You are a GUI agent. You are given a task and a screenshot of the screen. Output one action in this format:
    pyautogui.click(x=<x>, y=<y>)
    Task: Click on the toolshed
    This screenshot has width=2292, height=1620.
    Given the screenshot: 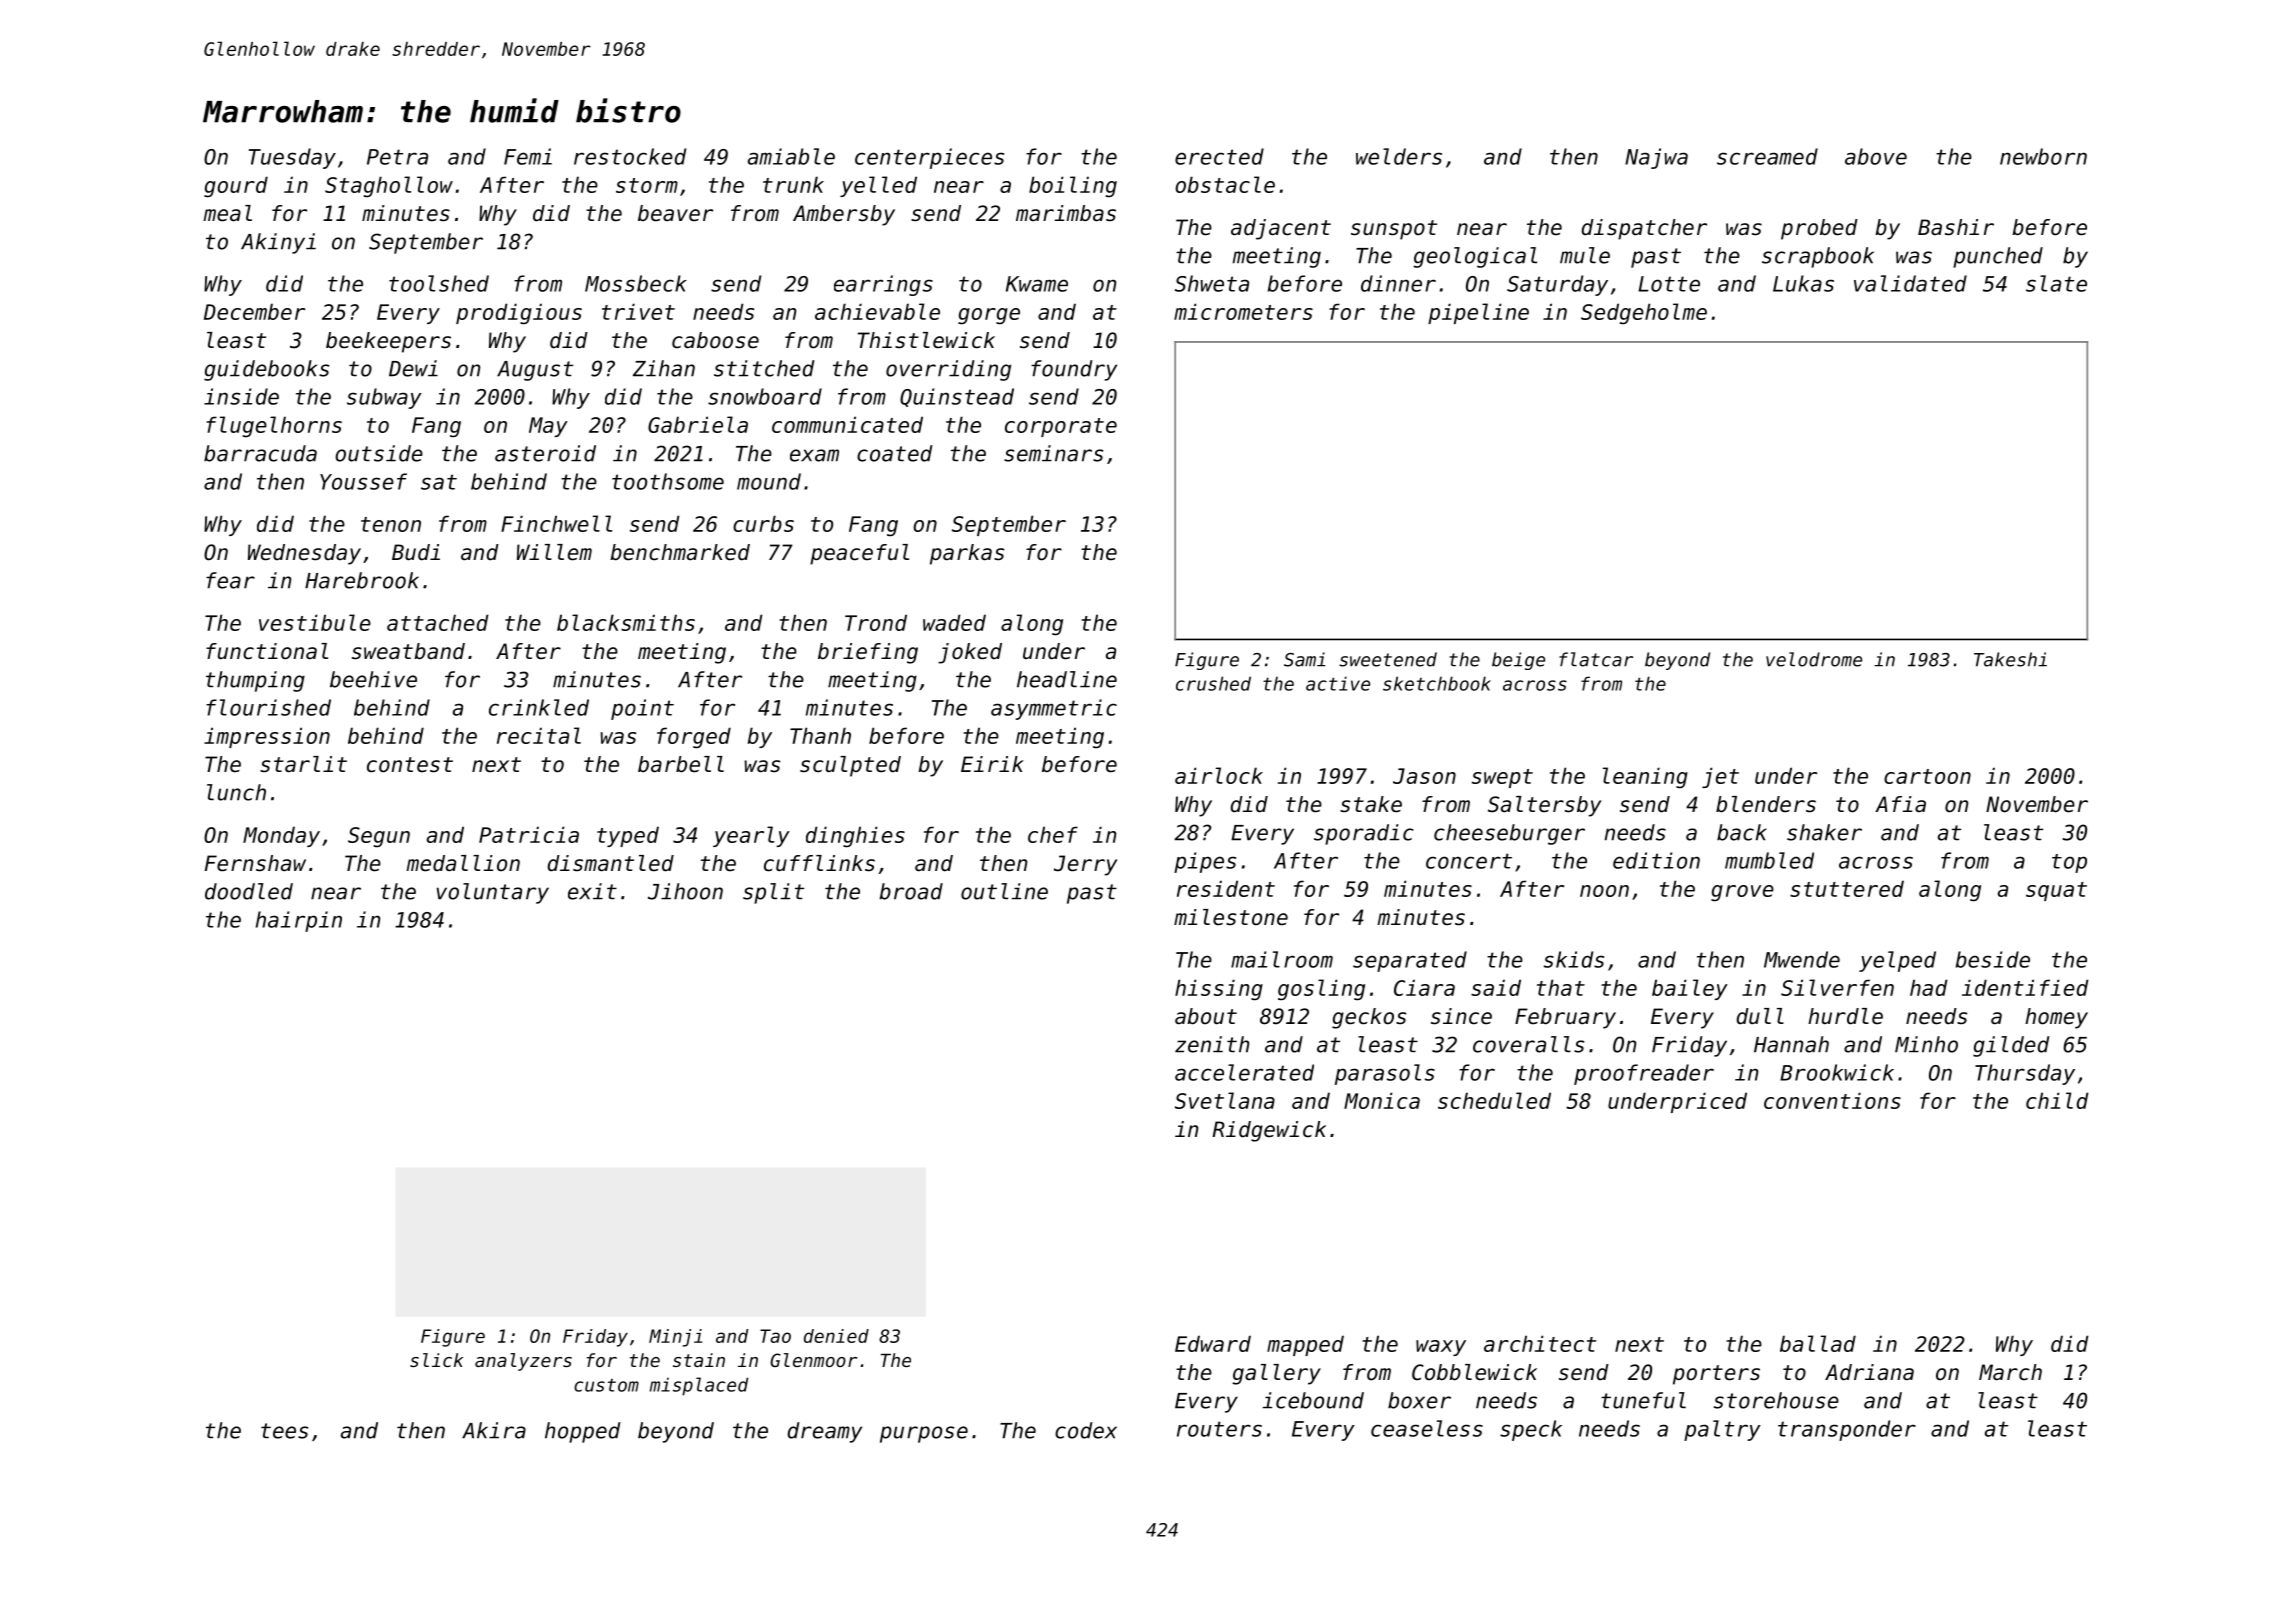 What is the action you would take?
    pyautogui.click(x=439, y=283)
